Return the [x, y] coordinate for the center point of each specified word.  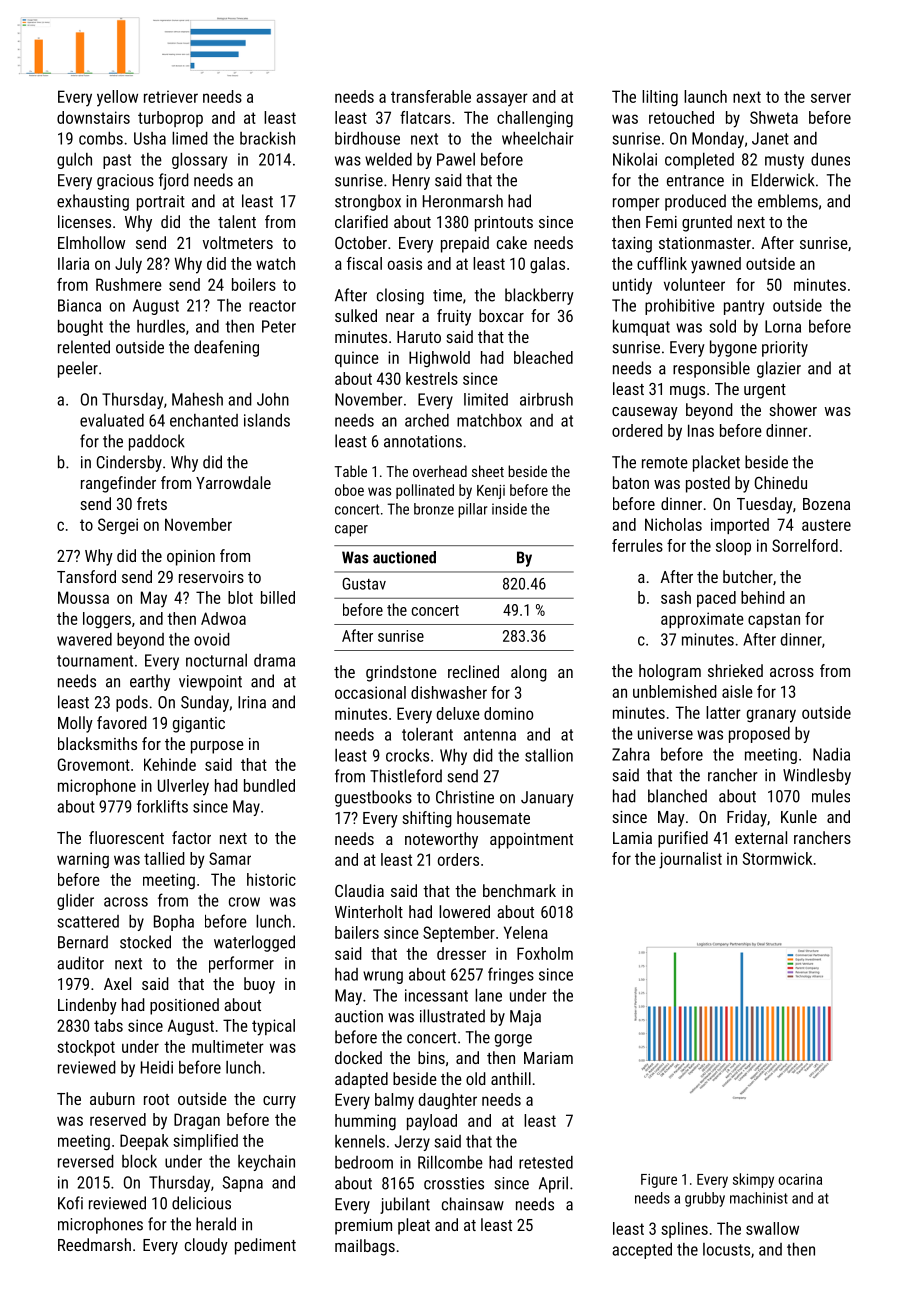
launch [705, 96]
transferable [431, 96]
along [529, 673]
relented [84, 347]
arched [427, 420]
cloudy [206, 1246]
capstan [774, 620]
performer [241, 964]
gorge [513, 1040]
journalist [690, 860]
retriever [171, 96]
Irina [252, 702]
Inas [701, 430]
